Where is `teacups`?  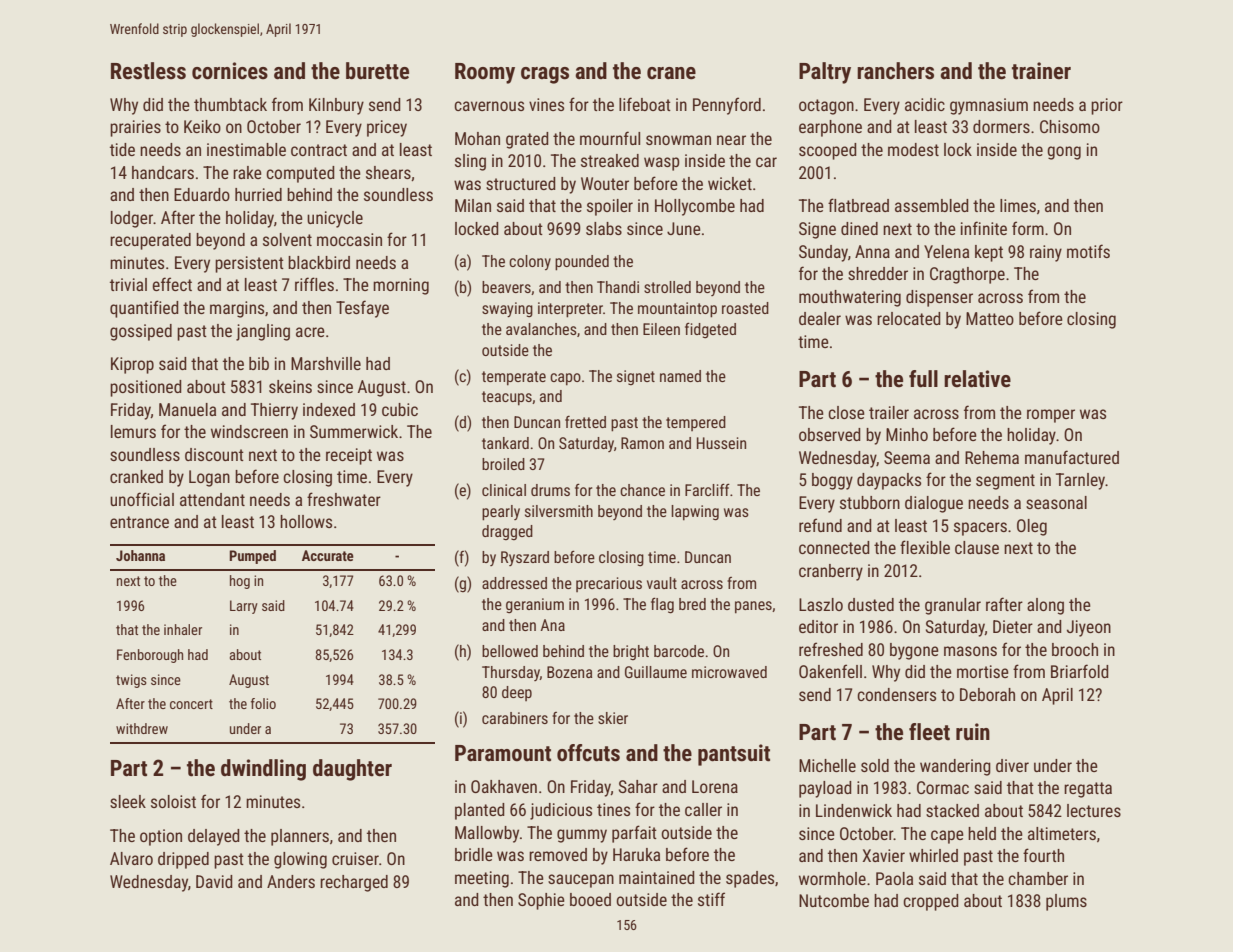 teacups is located at coordinates (507, 398).
